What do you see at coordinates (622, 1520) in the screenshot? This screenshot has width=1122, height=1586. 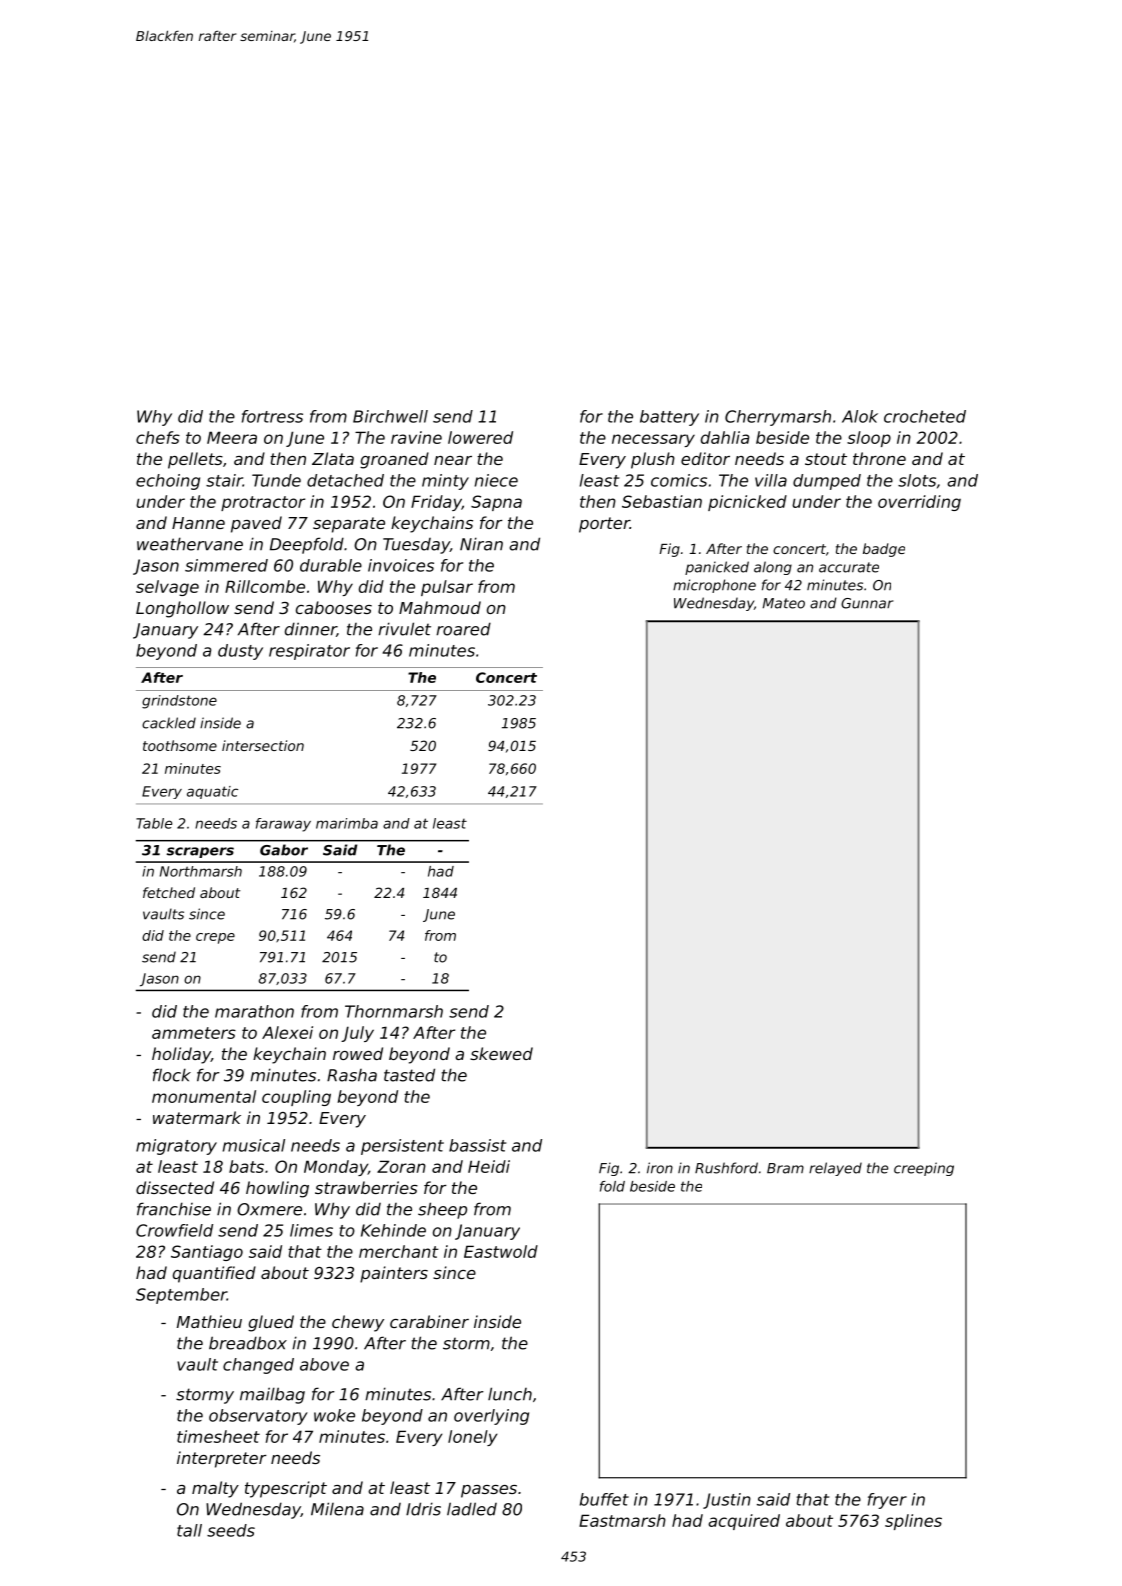 I see `Eastmarsh` at bounding box center [622, 1520].
